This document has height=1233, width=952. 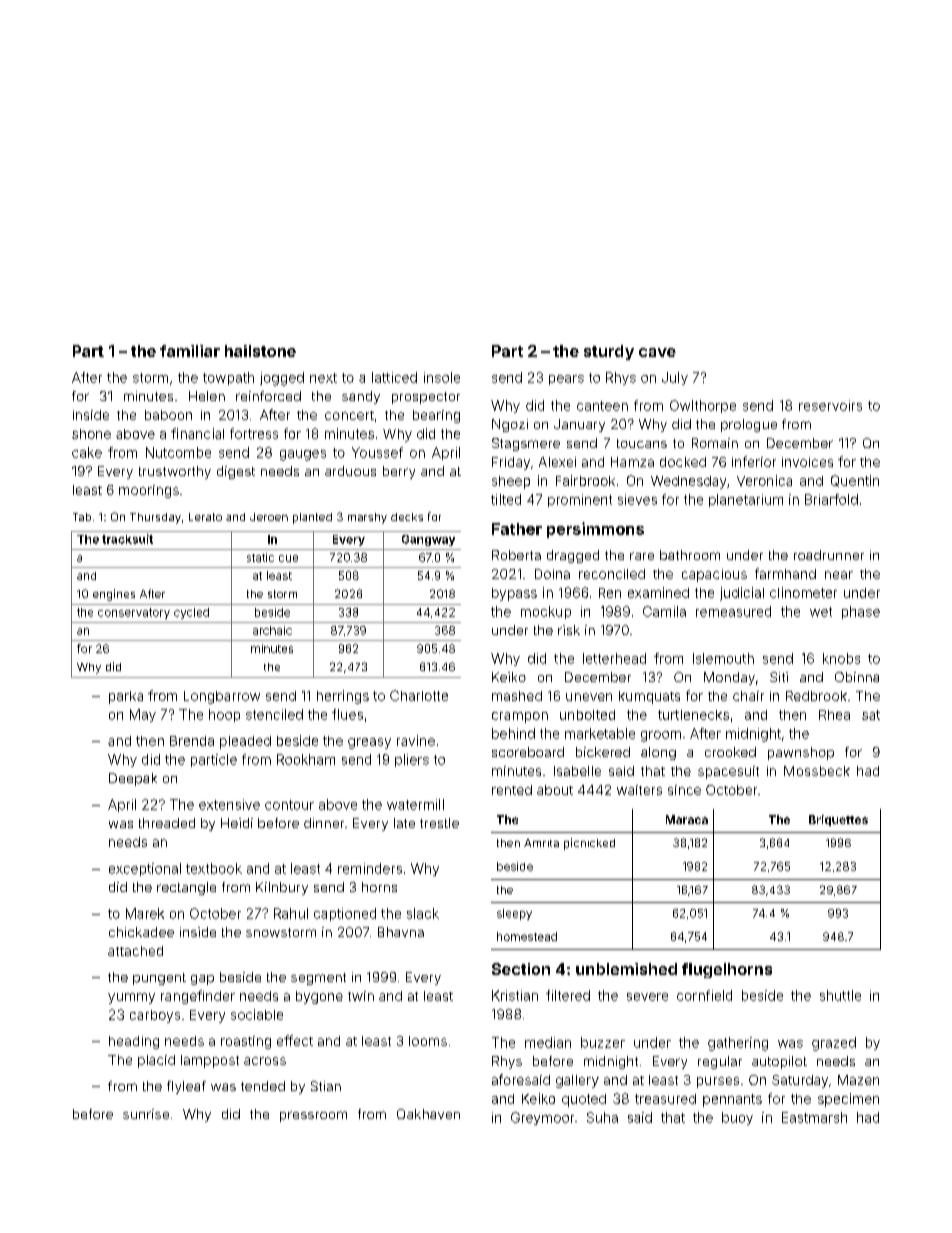 I want to click on Suha, so click(x=602, y=1117).
